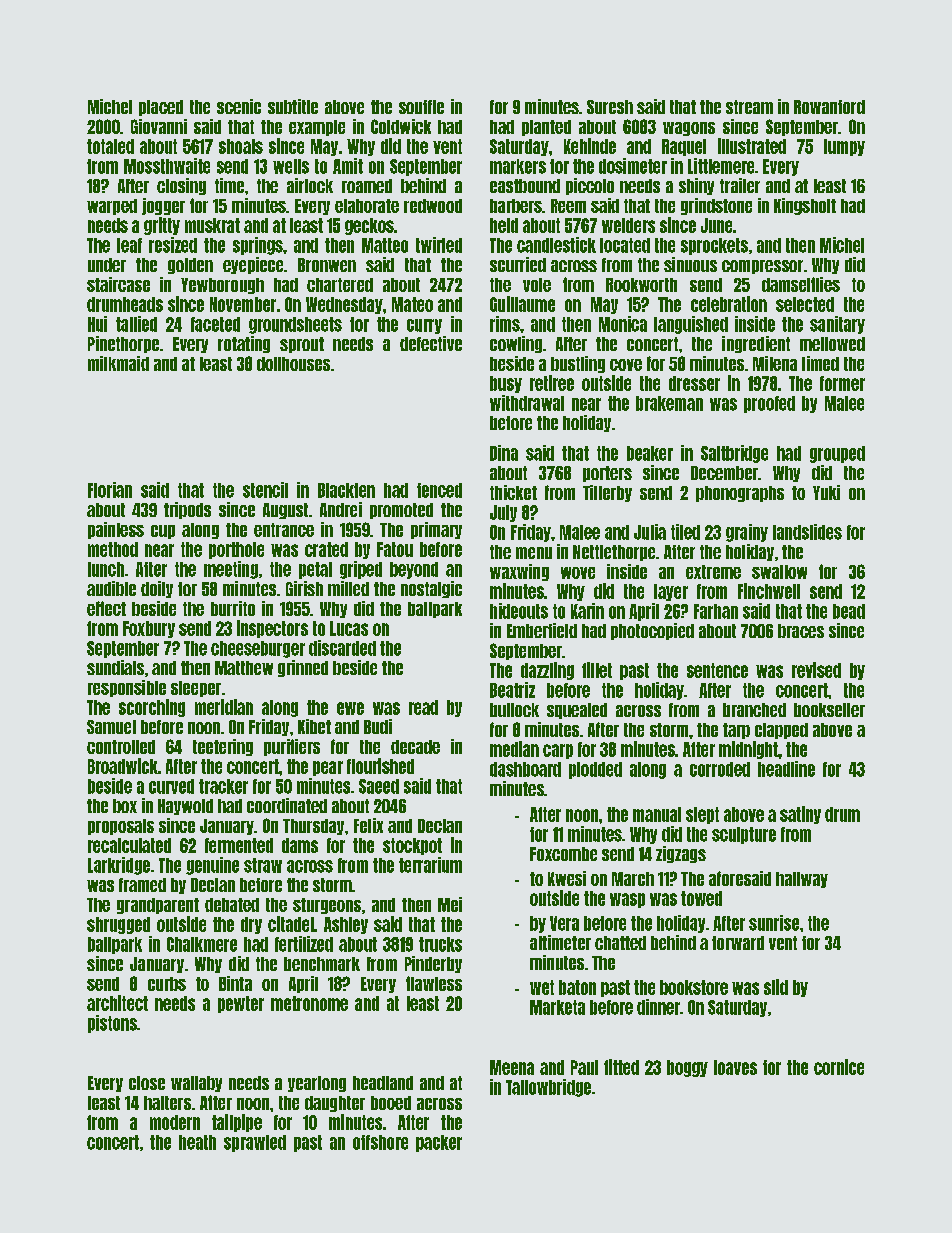 Image resolution: width=952 pixels, height=1233 pixels. Describe the element at coordinates (239, 106) in the screenshot. I see `scenic` at that location.
